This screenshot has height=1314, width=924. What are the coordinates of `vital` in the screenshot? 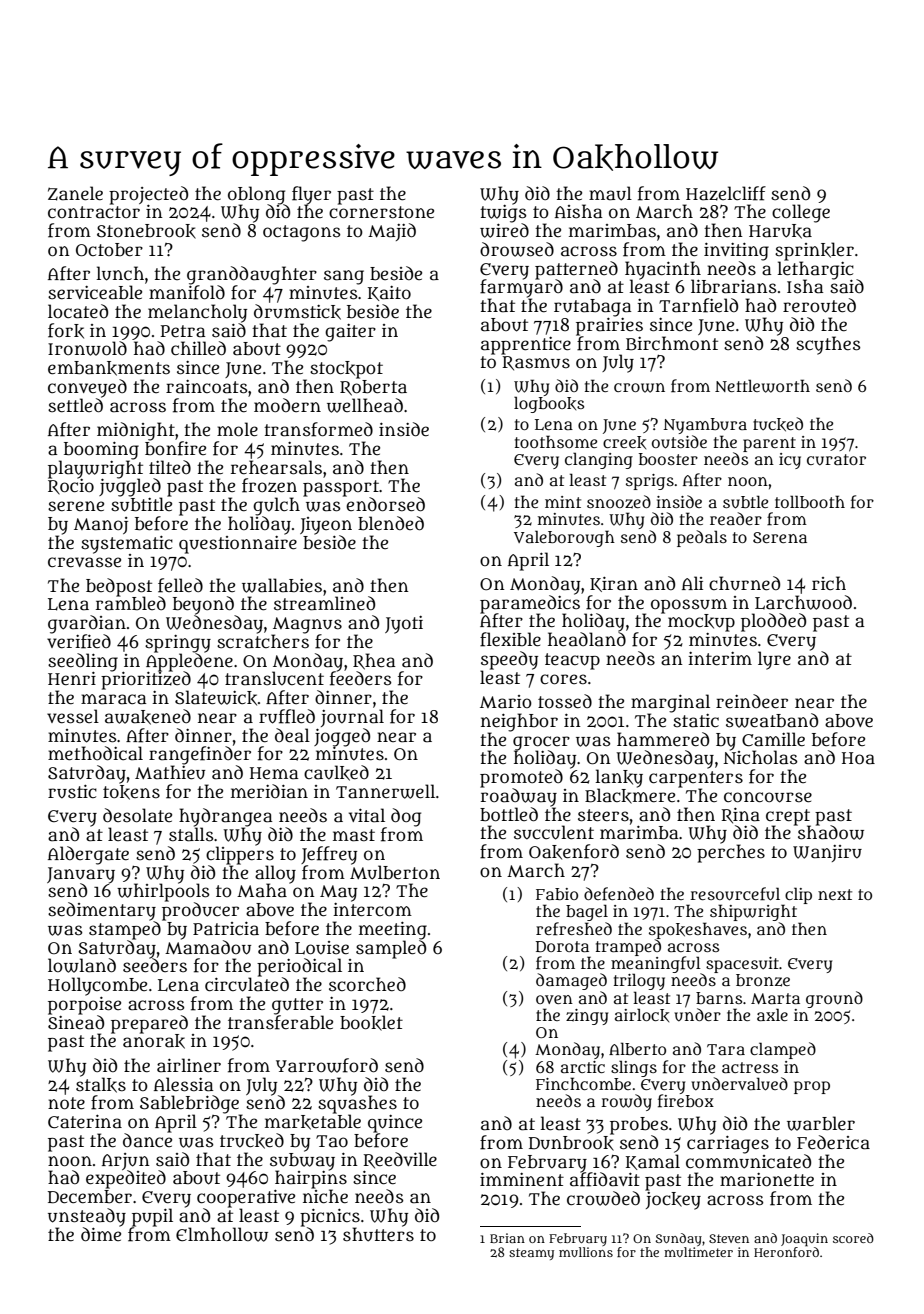 It's located at (367, 815).
